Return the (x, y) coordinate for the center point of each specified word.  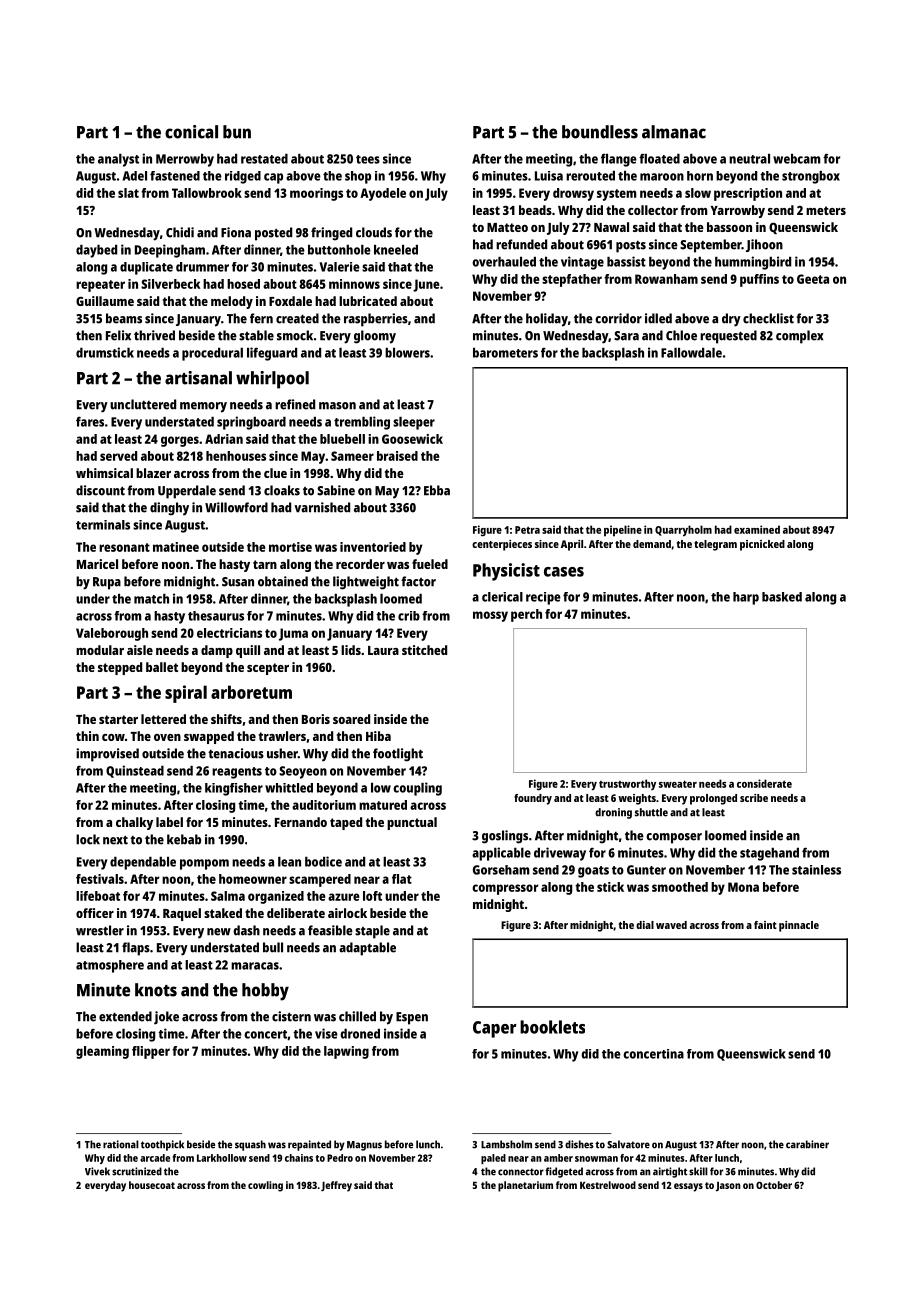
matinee (176, 547)
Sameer (352, 456)
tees (368, 159)
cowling (265, 1186)
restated (264, 159)
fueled (430, 564)
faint (765, 925)
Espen (412, 1018)
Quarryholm (683, 531)
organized (276, 897)
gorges (180, 441)
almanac (674, 132)
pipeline (623, 531)
